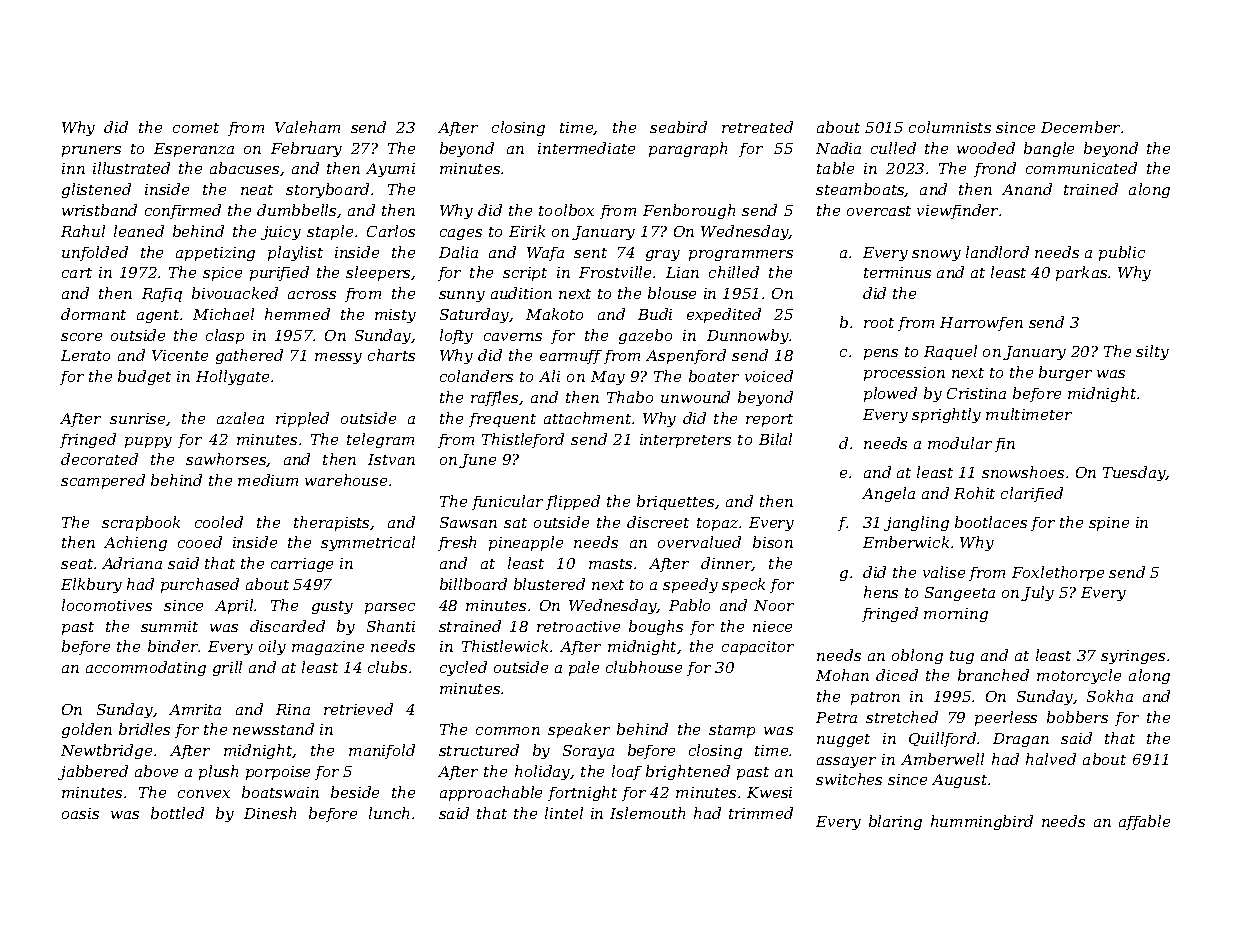  I want to click on hemmed, so click(297, 314).
